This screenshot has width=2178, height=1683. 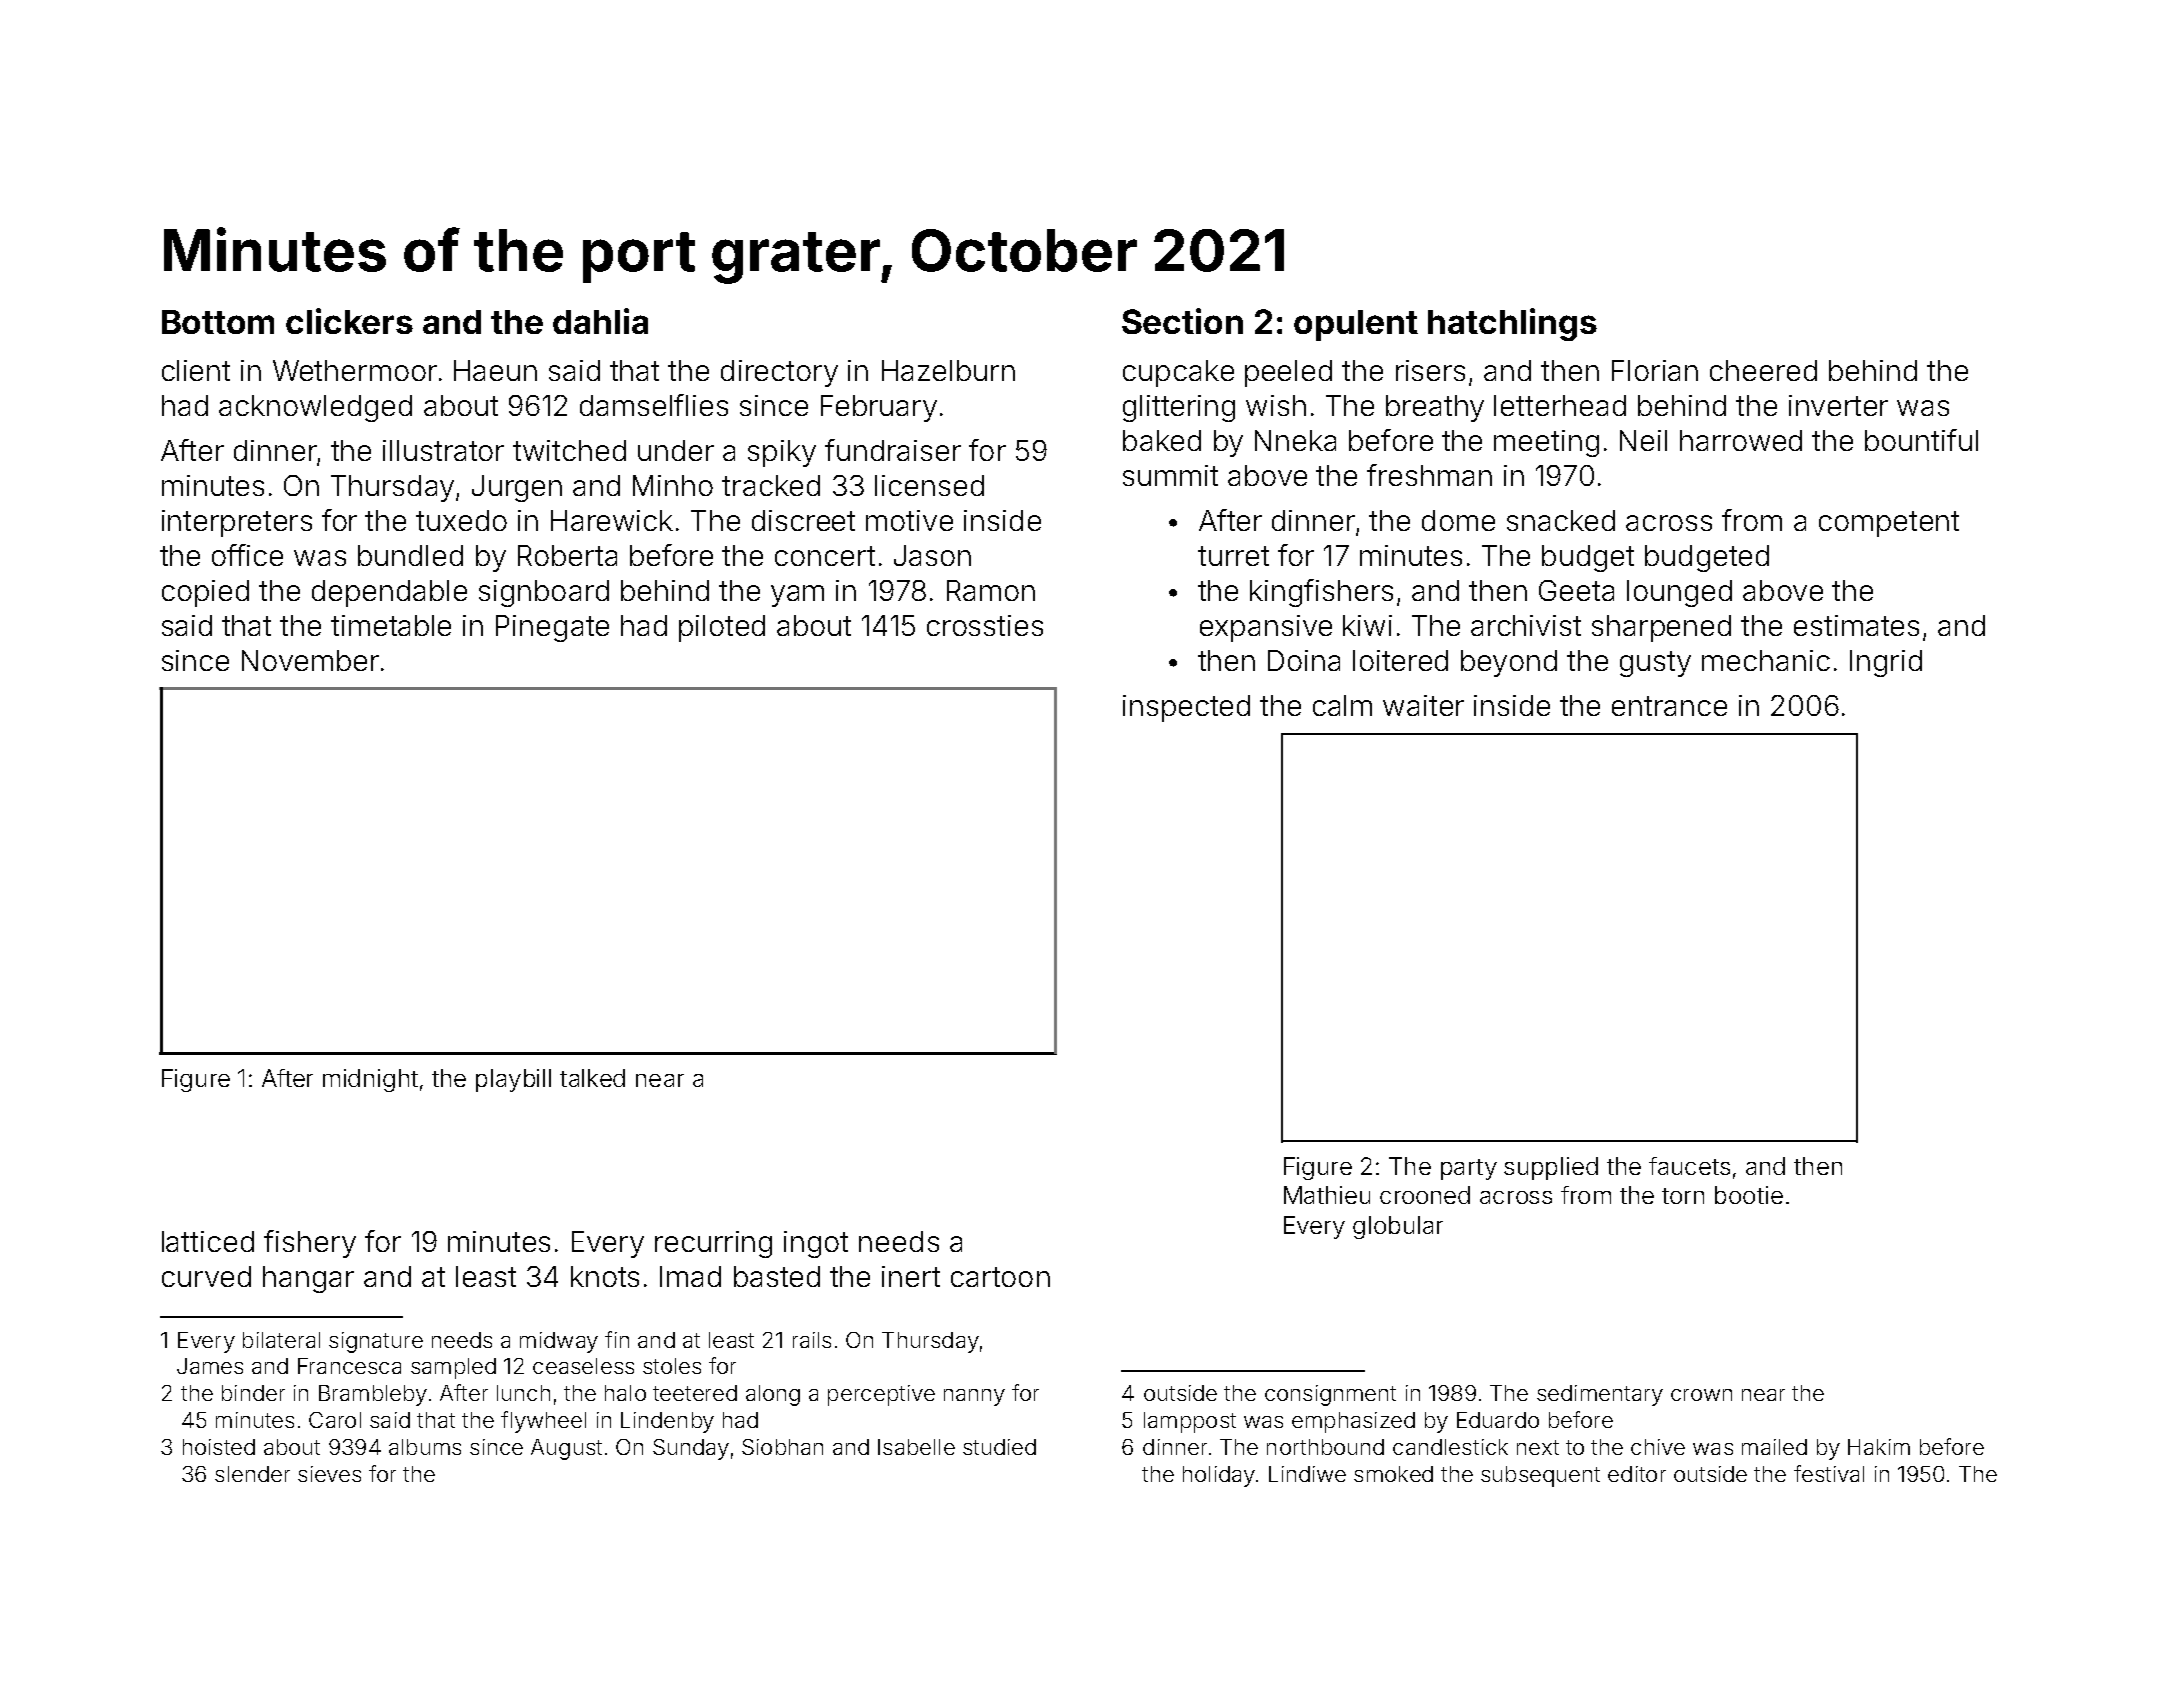 What do you see at coordinates (1182, 321) in the screenshot?
I see `Section` at bounding box center [1182, 321].
